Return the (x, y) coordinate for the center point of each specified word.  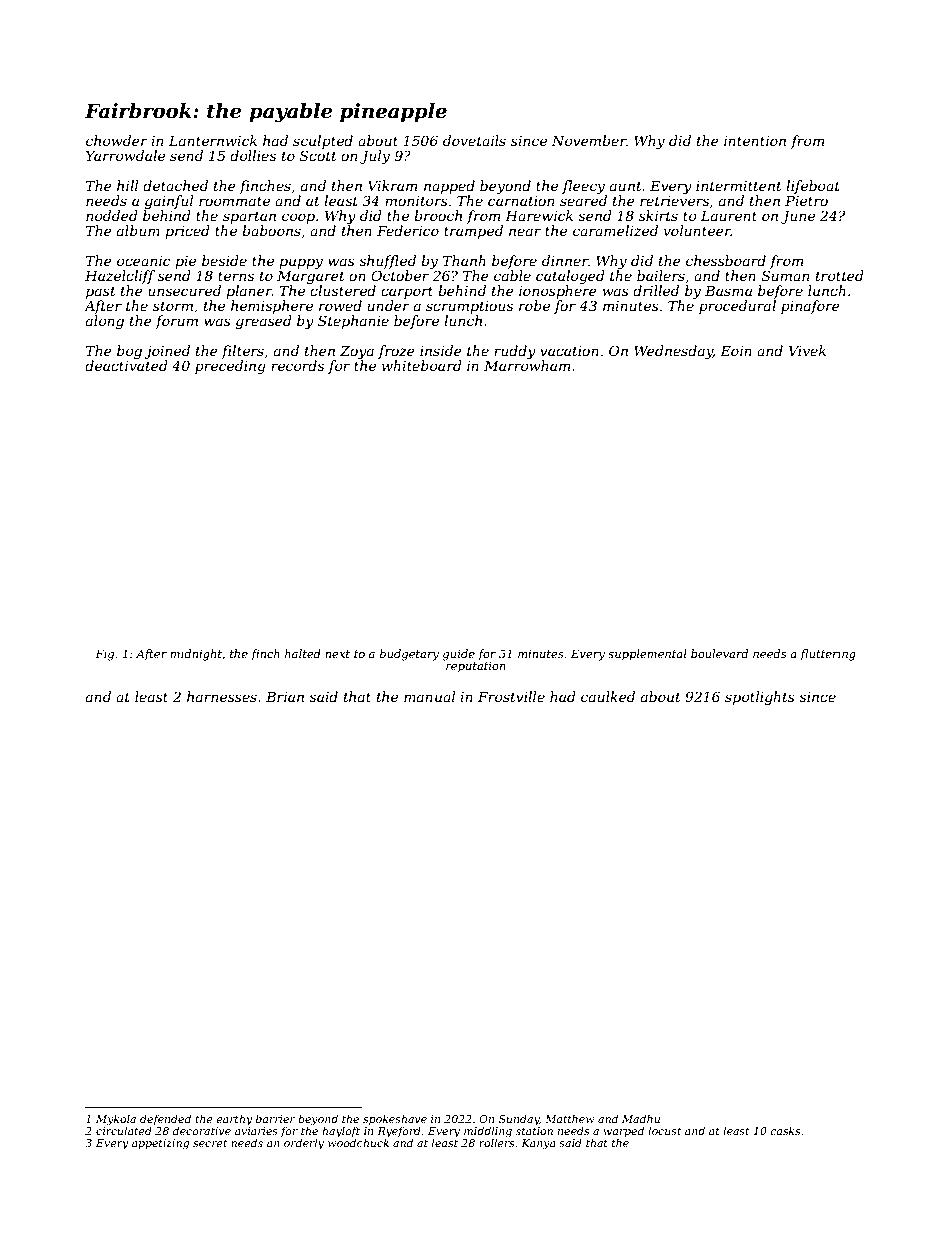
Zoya (357, 352)
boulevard (719, 653)
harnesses (222, 696)
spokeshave (395, 1119)
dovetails (474, 140)
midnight (196, 655)
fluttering (828, 655)
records (297, 365)
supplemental (647, 655)
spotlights (760, 698)
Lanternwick (213, 140)
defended (165, 1119)
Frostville (511, 696)
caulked (608, 696)
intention (755, 141)
